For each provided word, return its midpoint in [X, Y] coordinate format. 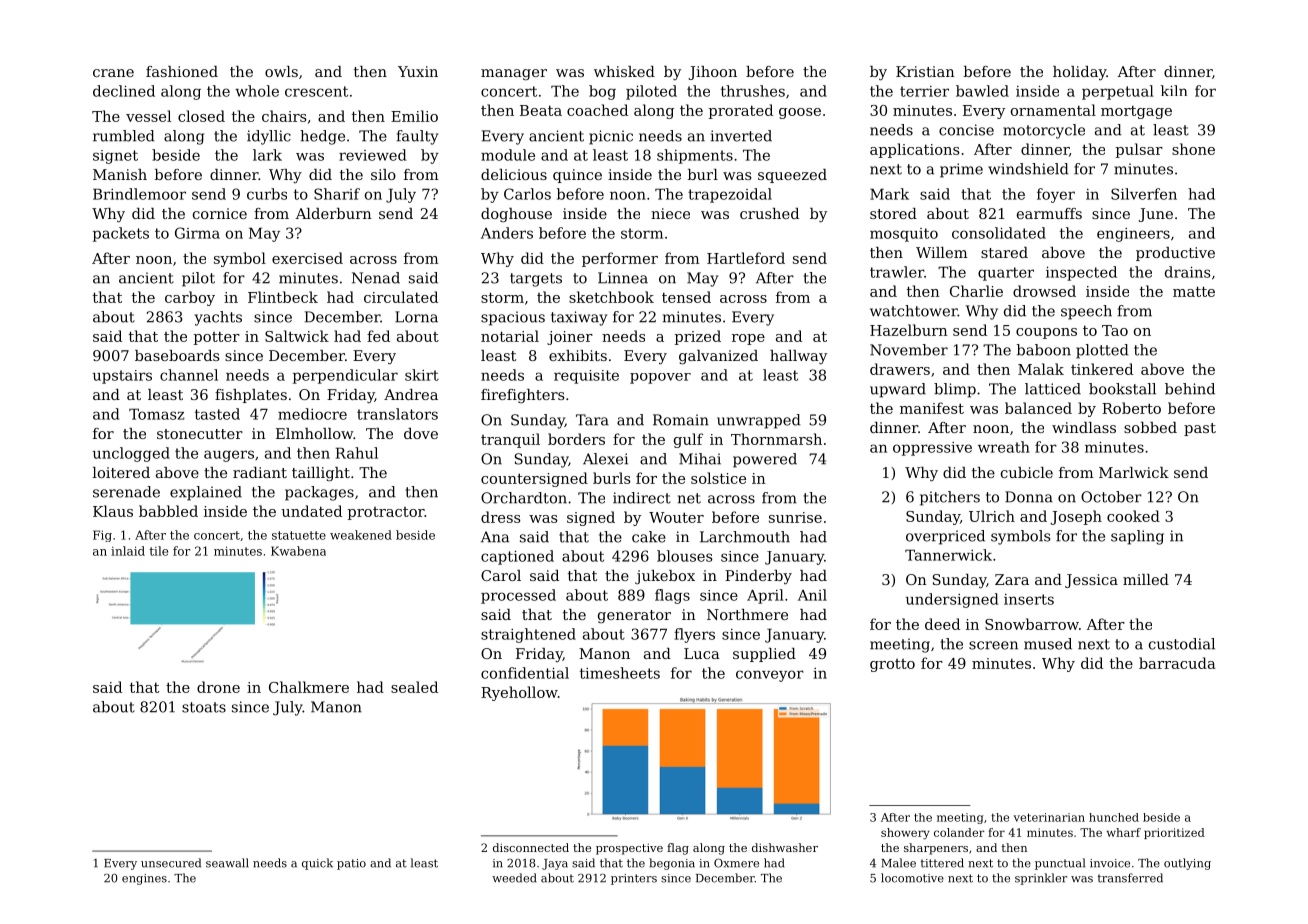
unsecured [171, 863]
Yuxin [418, 71]
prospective [629, 849]
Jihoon [713, 73]
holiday [1079, 73]
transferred [1130, 878]
